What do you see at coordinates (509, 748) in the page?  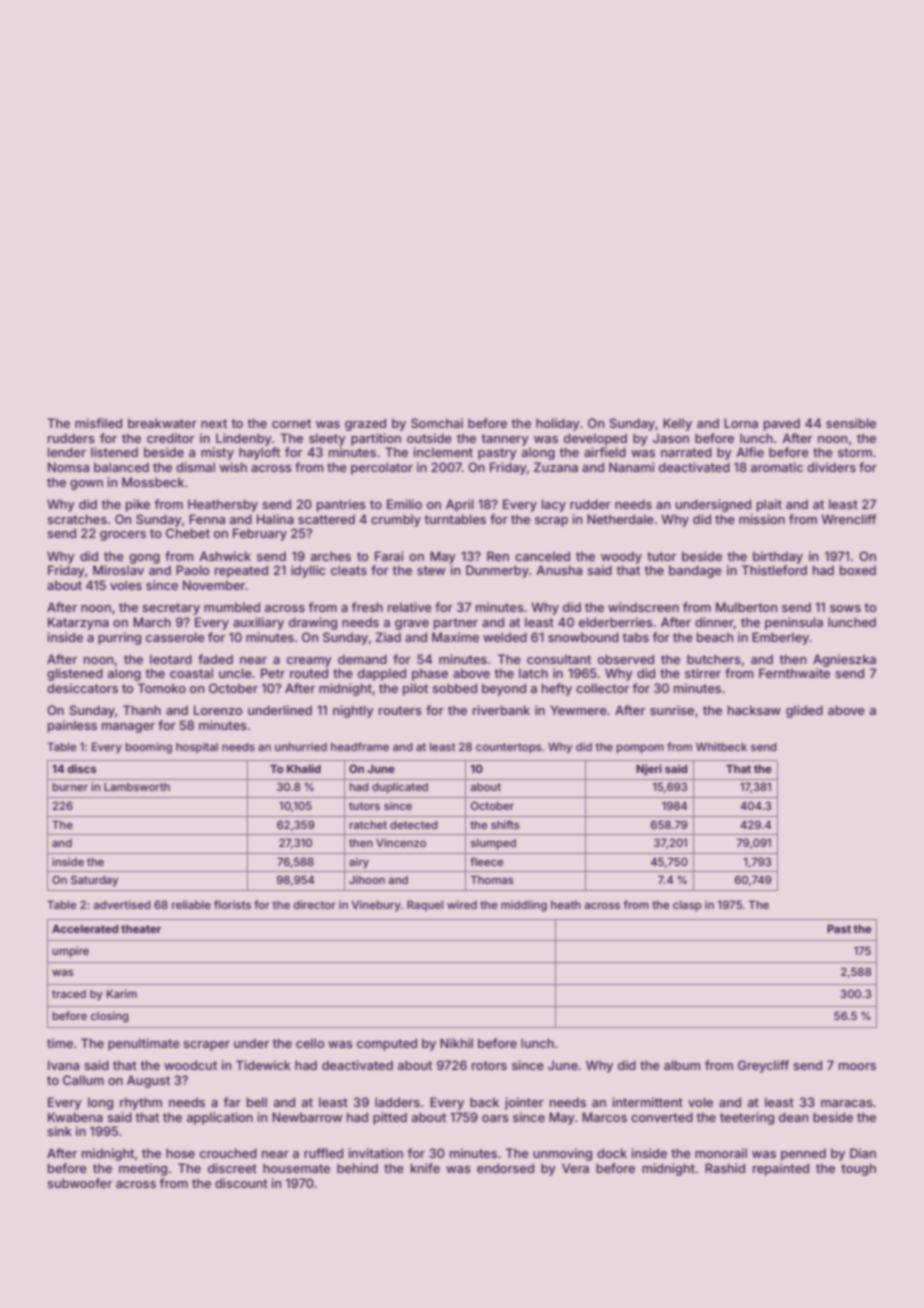 I see `countertops` at bounding box center [509, 748].
